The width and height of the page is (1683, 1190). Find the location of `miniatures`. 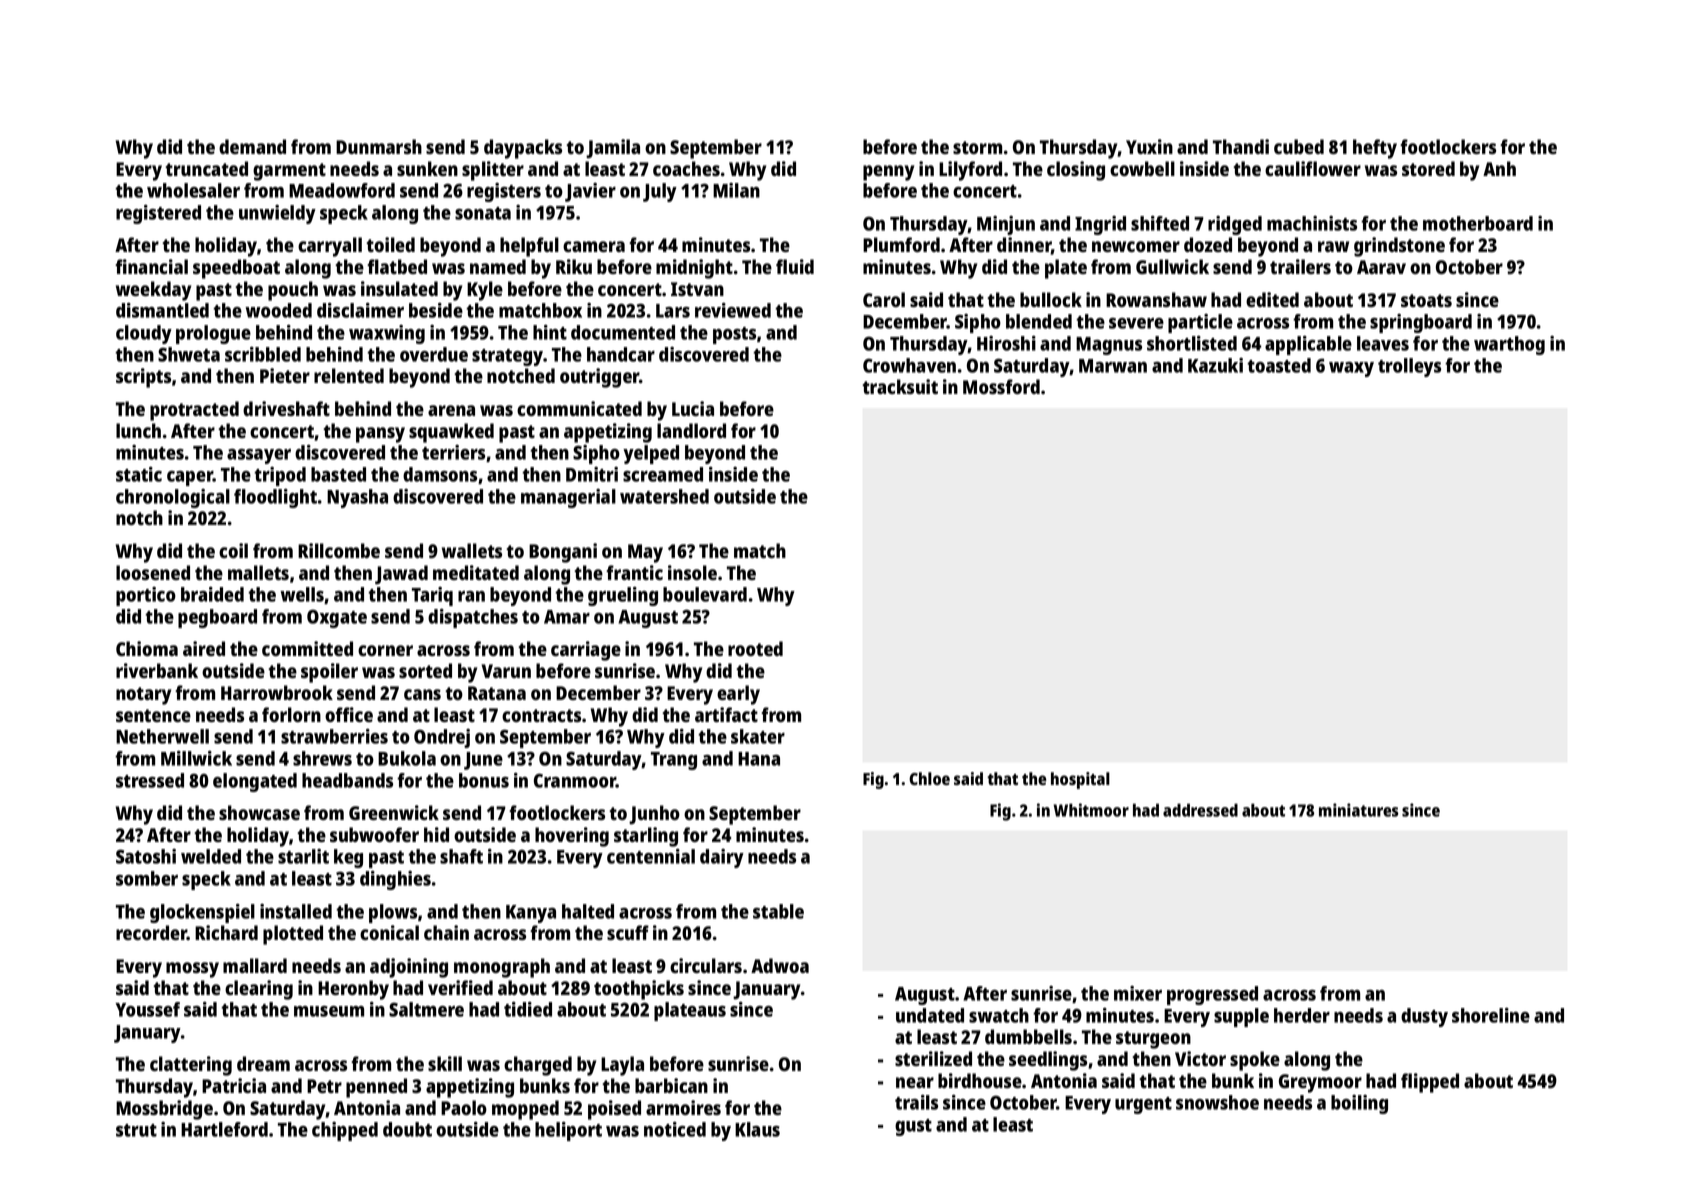

miniatures is located at coordinates (1359, 810).
